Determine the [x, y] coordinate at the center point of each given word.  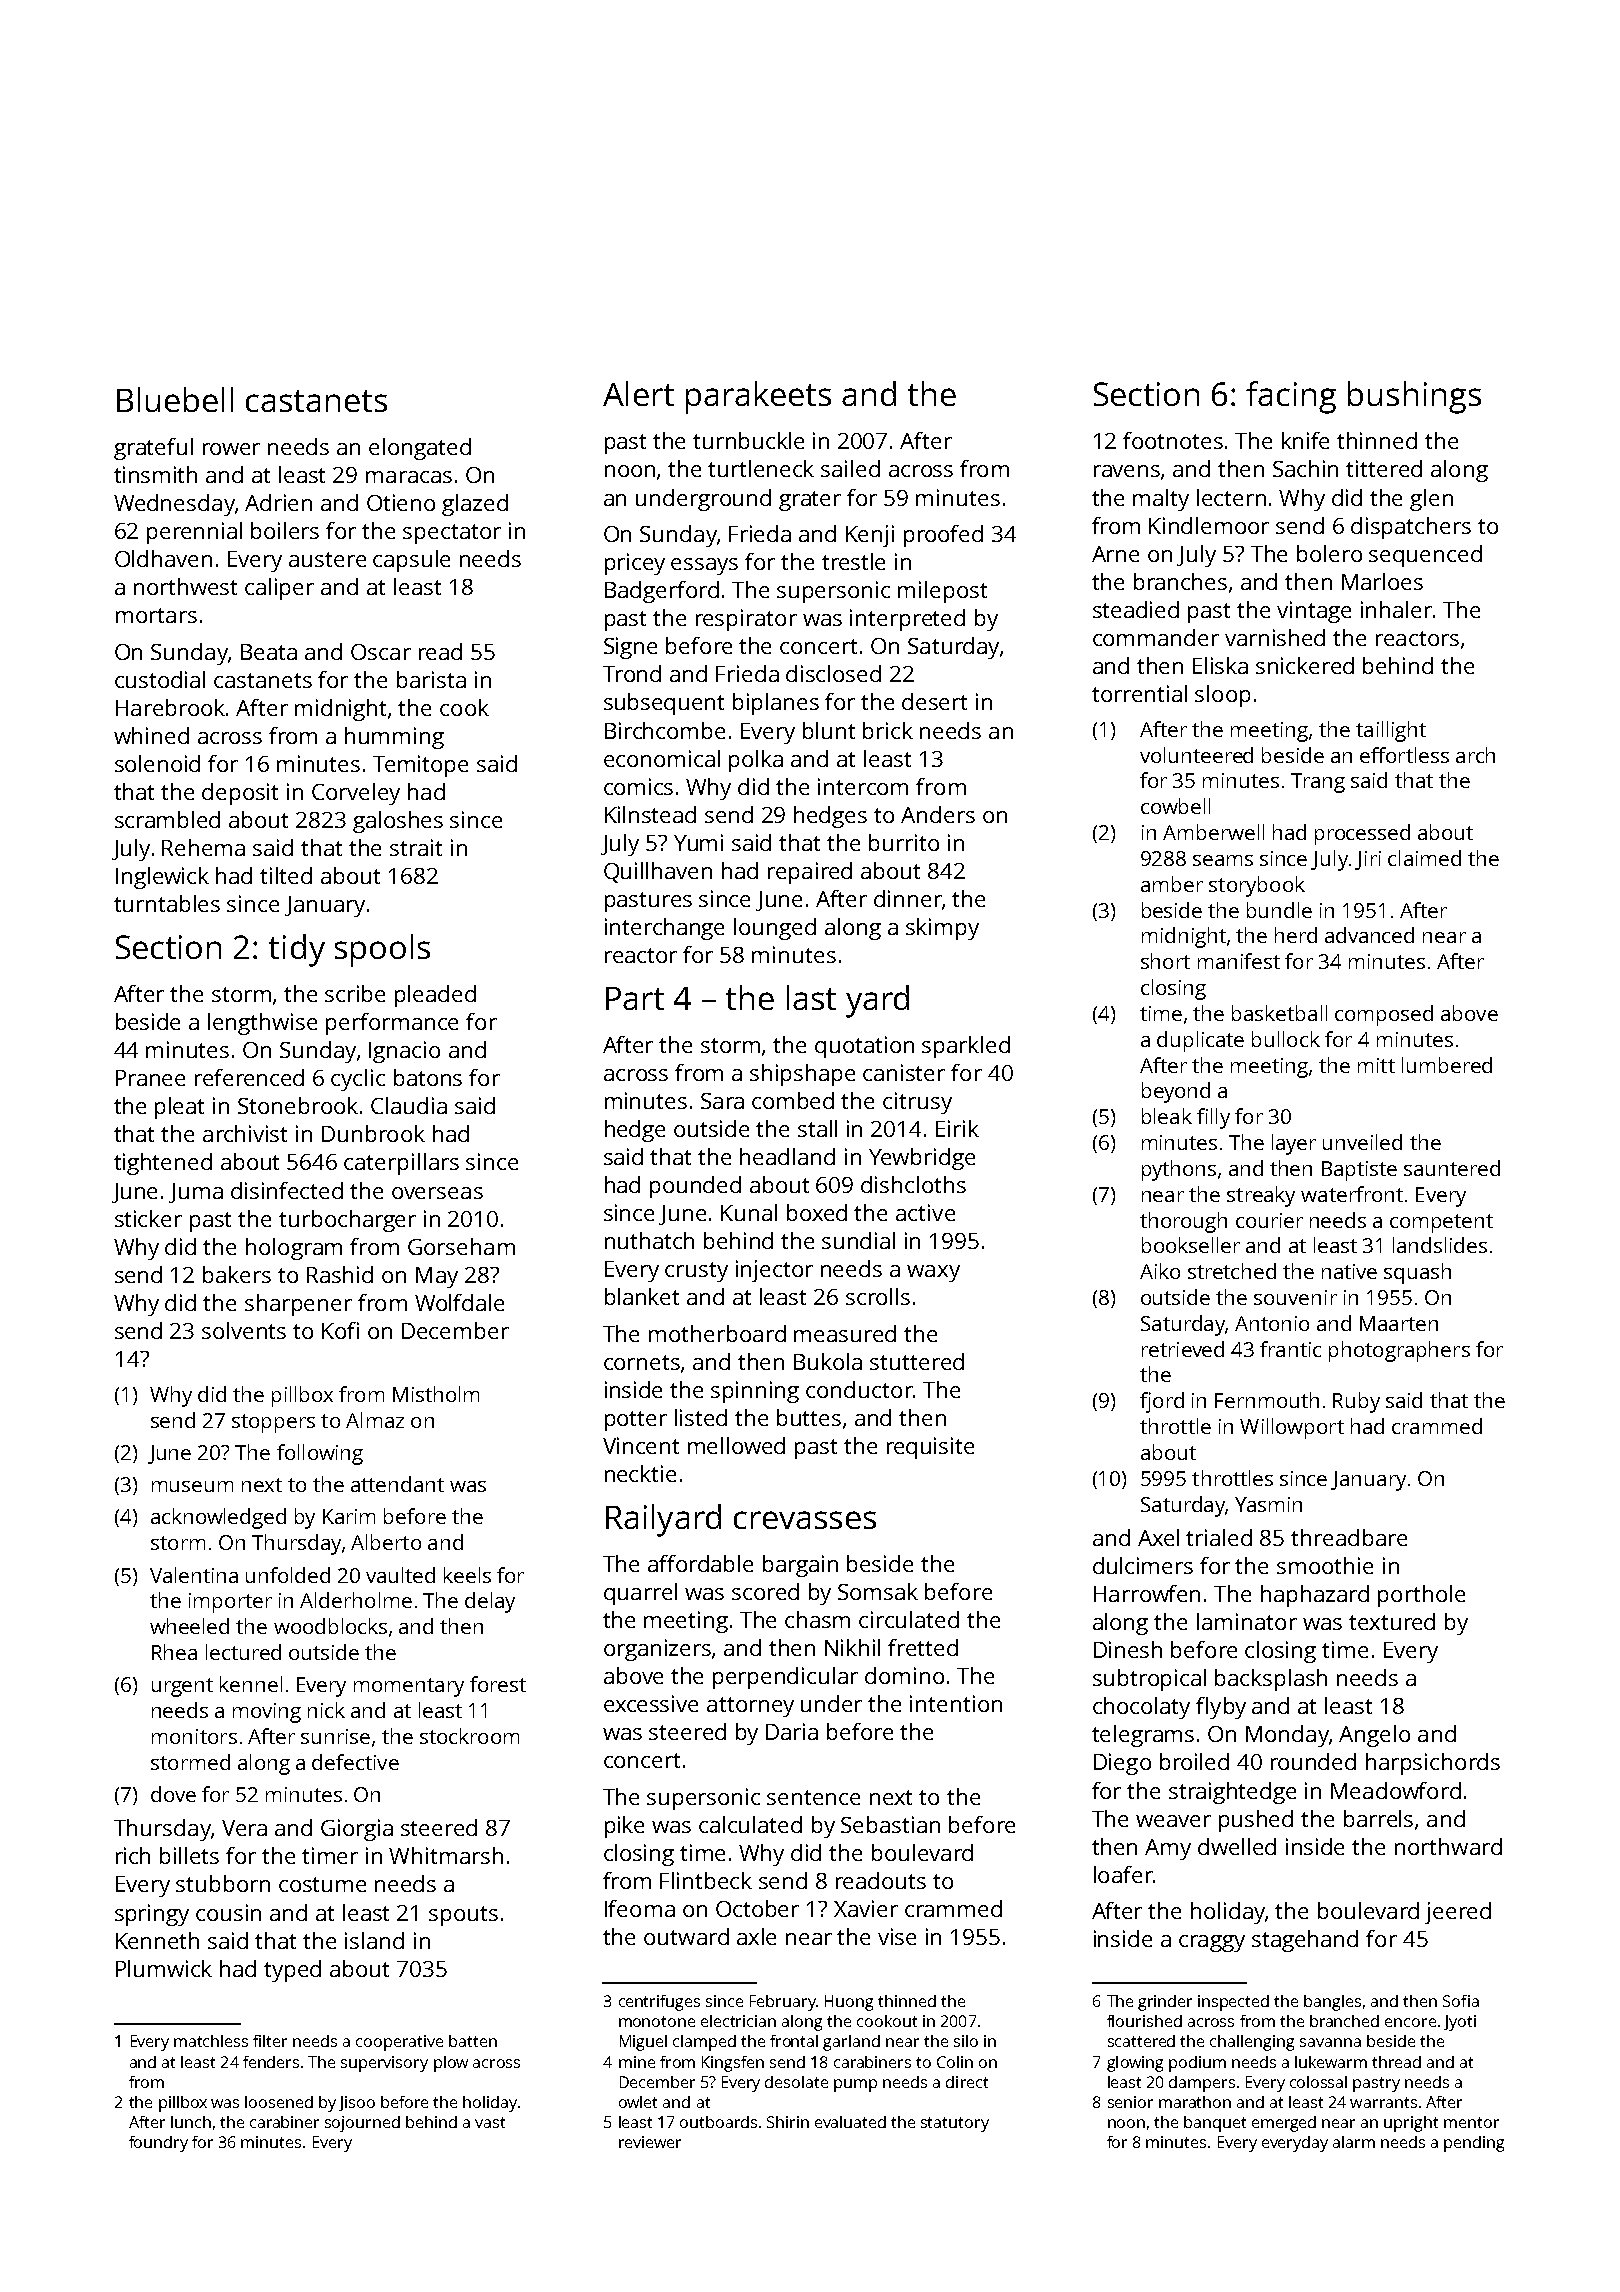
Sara [722, 1101]
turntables [167, 903]
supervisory [384, 2064]
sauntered [1452, 1168]
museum [192, 1486]
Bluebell [175, 399]
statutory [955, 2124]
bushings [1414, 397]
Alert [638, 393]
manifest [1239, 961]
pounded [695, 1187]
